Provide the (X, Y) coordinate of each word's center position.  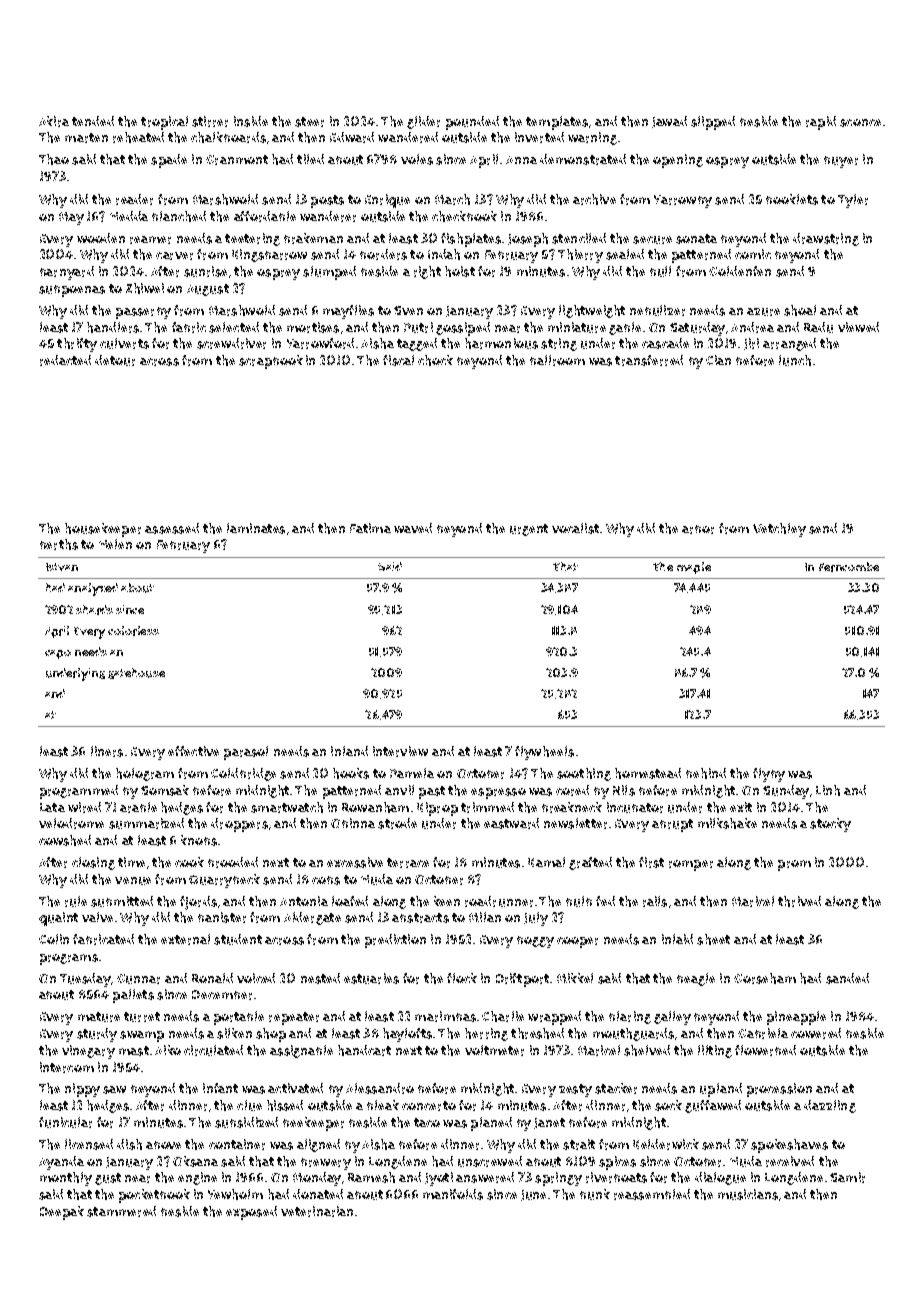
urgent (529, 530)
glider (423, 122)
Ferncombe (849, 567)
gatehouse (136, 673)
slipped (713, 123)
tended (93, 121)
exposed (251, 1213)
